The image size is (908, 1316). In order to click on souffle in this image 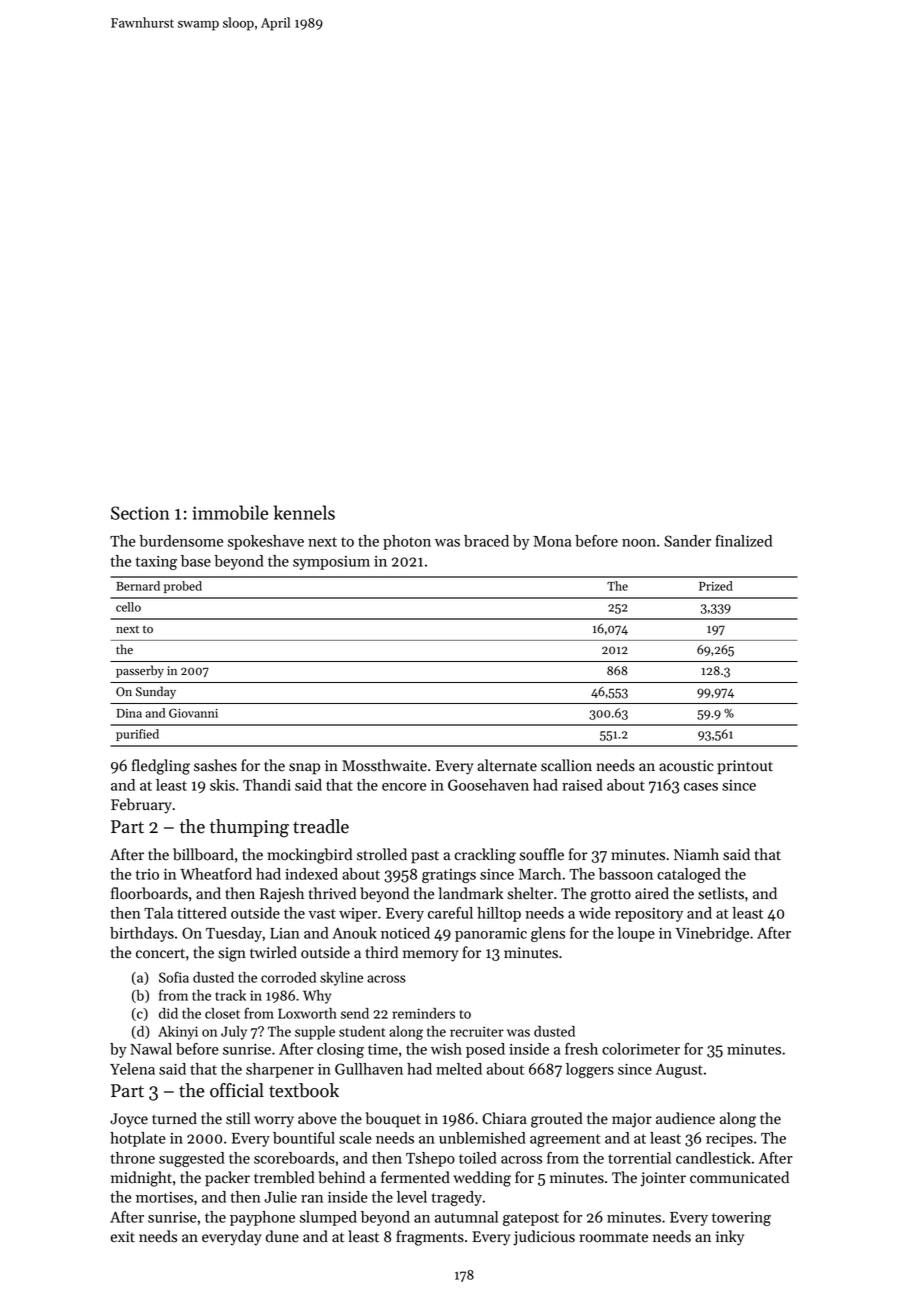, I will do `click(541, 854)`.
